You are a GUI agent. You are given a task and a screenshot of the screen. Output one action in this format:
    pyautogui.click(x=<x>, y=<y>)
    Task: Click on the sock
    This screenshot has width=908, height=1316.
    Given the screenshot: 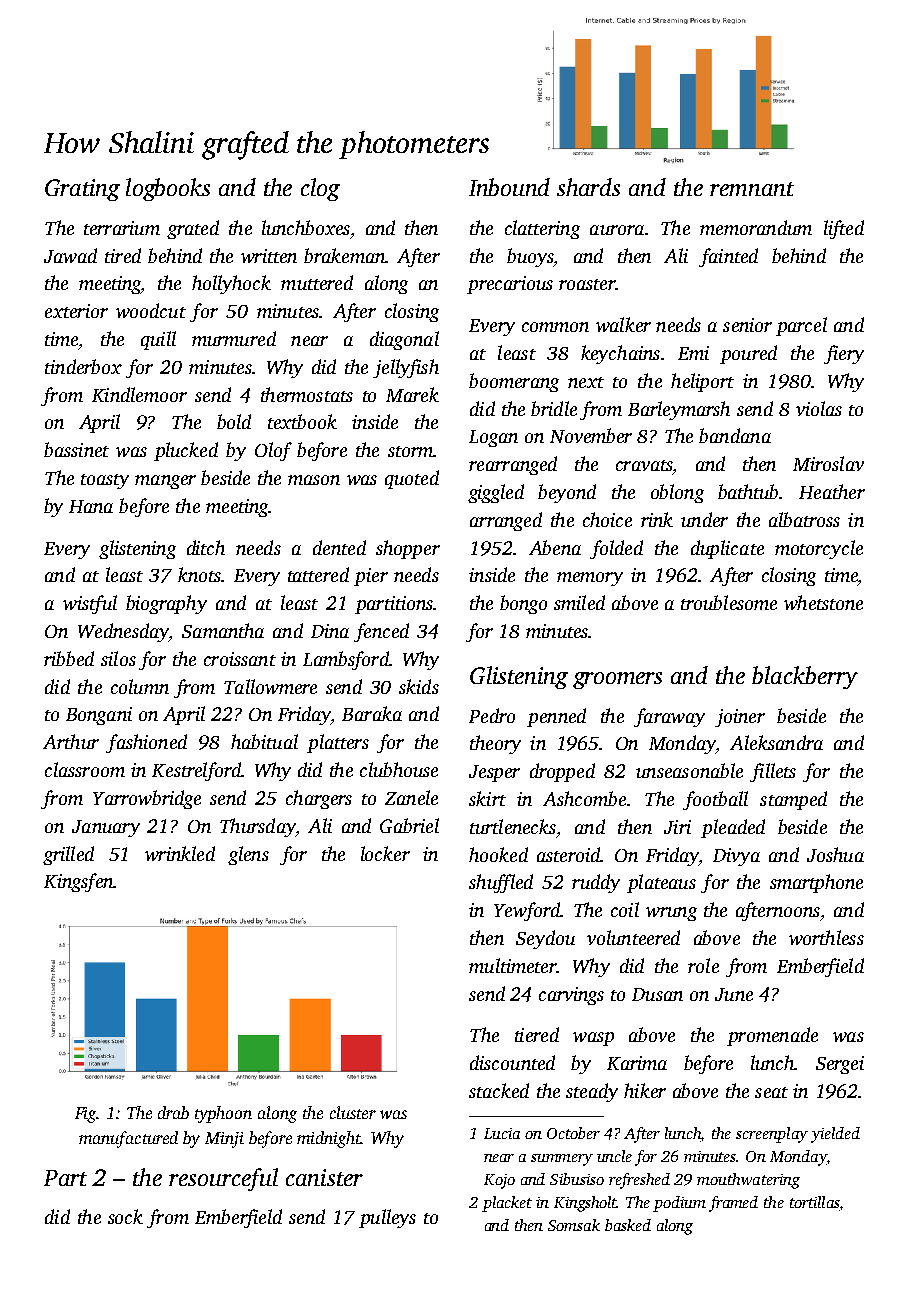 What is the action you would take?
    pyautogui.click(x=125, y=1216)
